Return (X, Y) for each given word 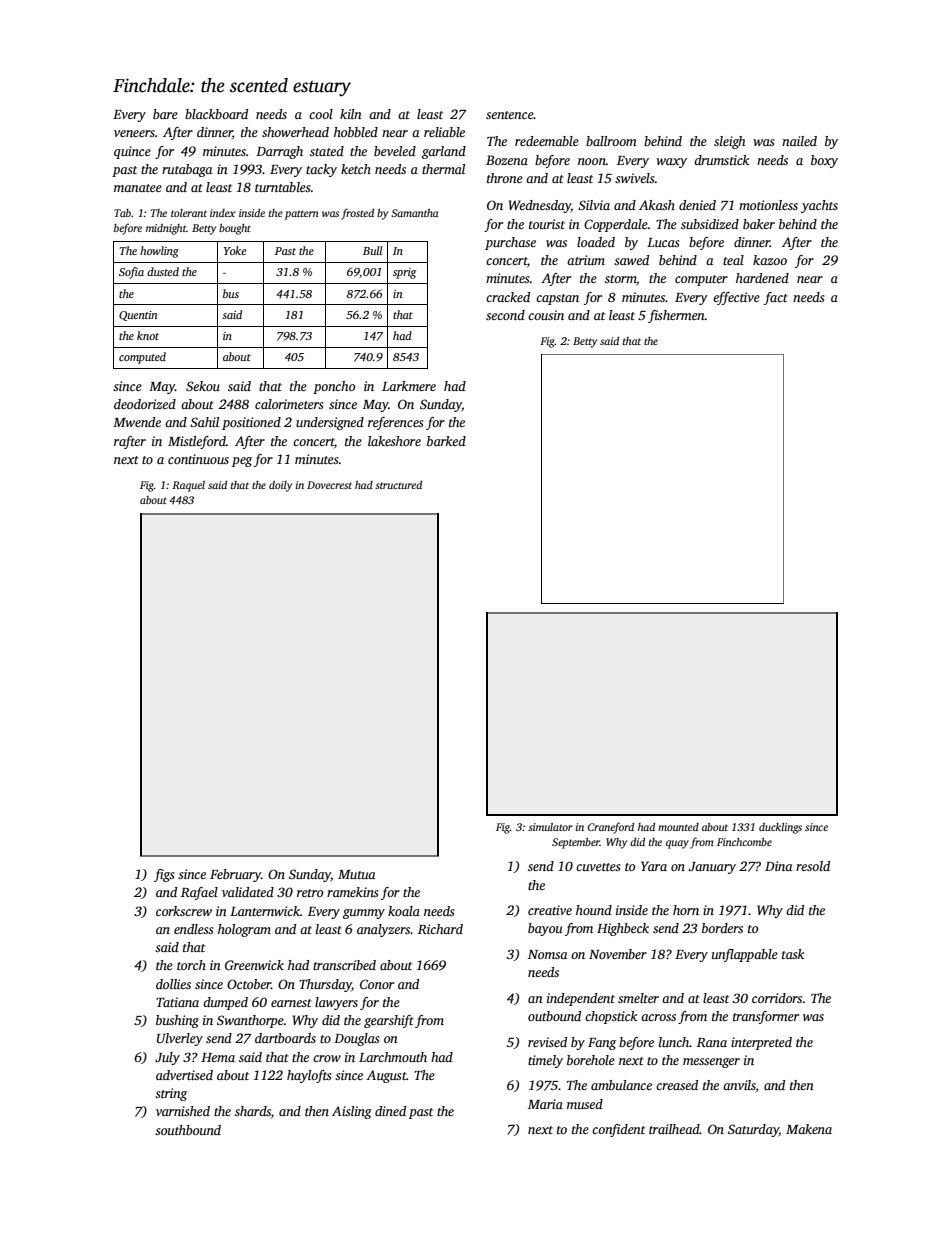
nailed (799, 141)
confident (618, 1130)
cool (321, 114)
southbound (188, 1130)
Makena (809, 1129)
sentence (510, 115)
